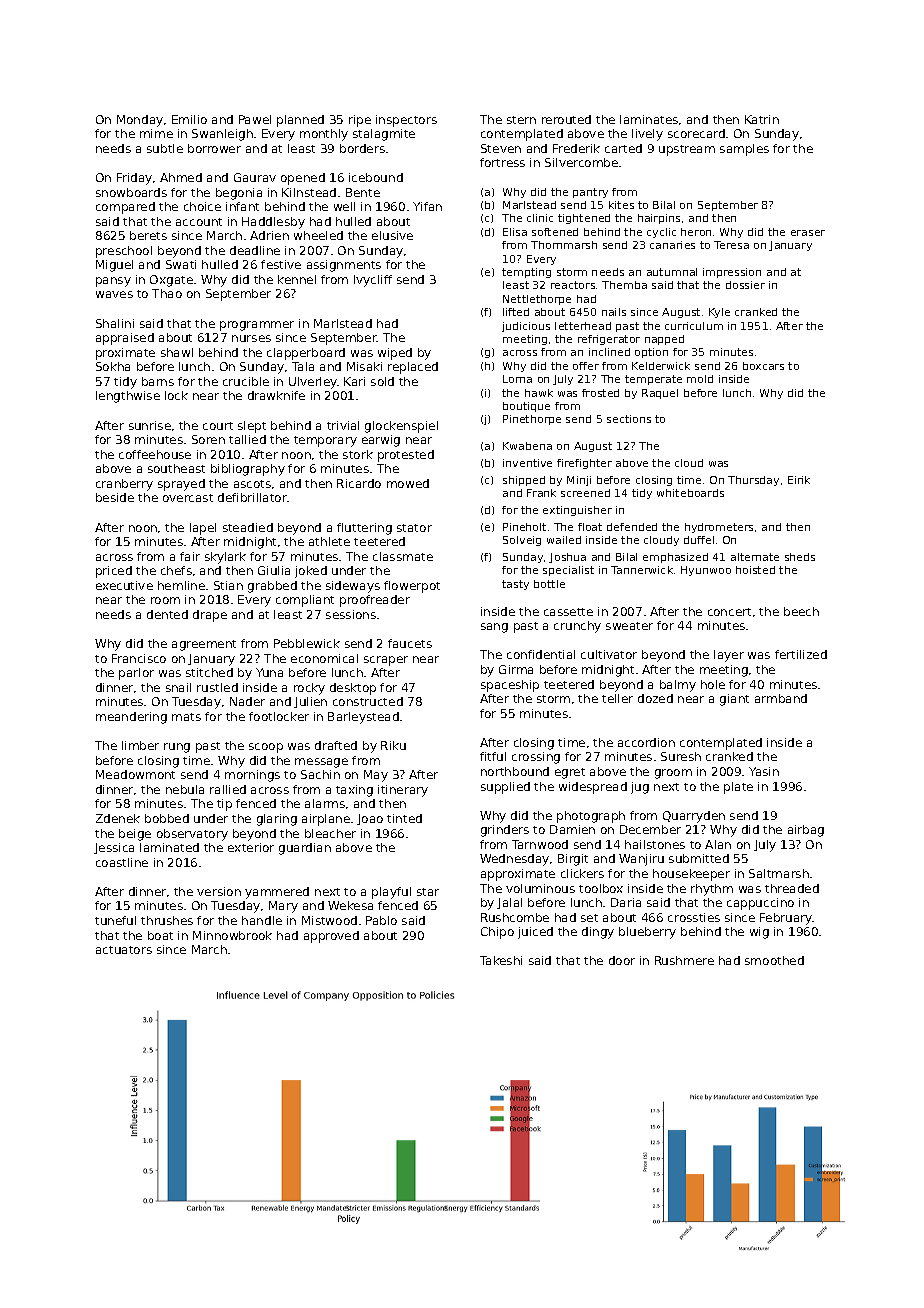 This screenshot has height=1308, width=924. I want to click on mornings, so click(252, 776).
